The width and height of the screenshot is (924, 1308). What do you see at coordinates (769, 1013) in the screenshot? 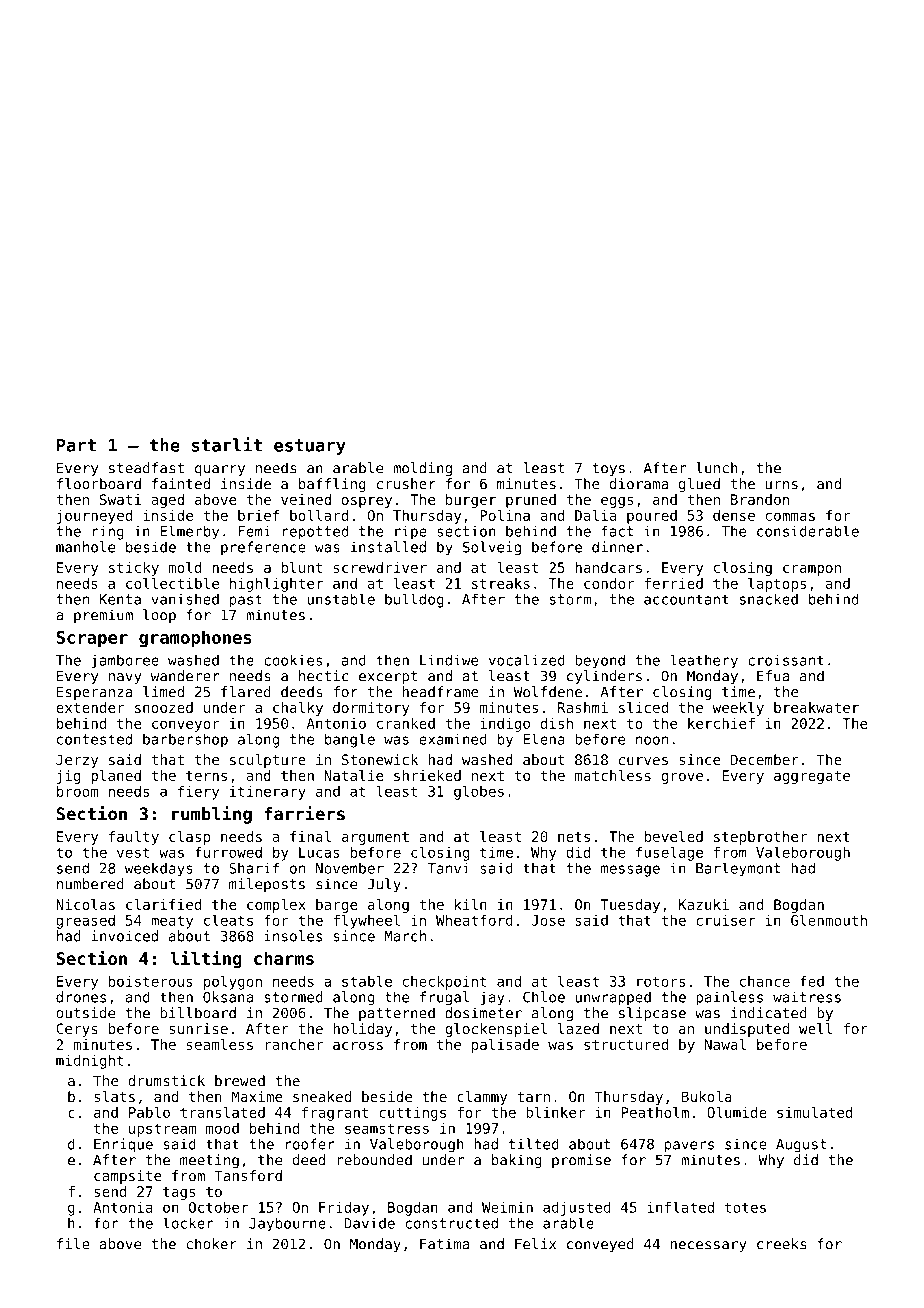
I see `indicated` at bounding box center [769, 1013].
